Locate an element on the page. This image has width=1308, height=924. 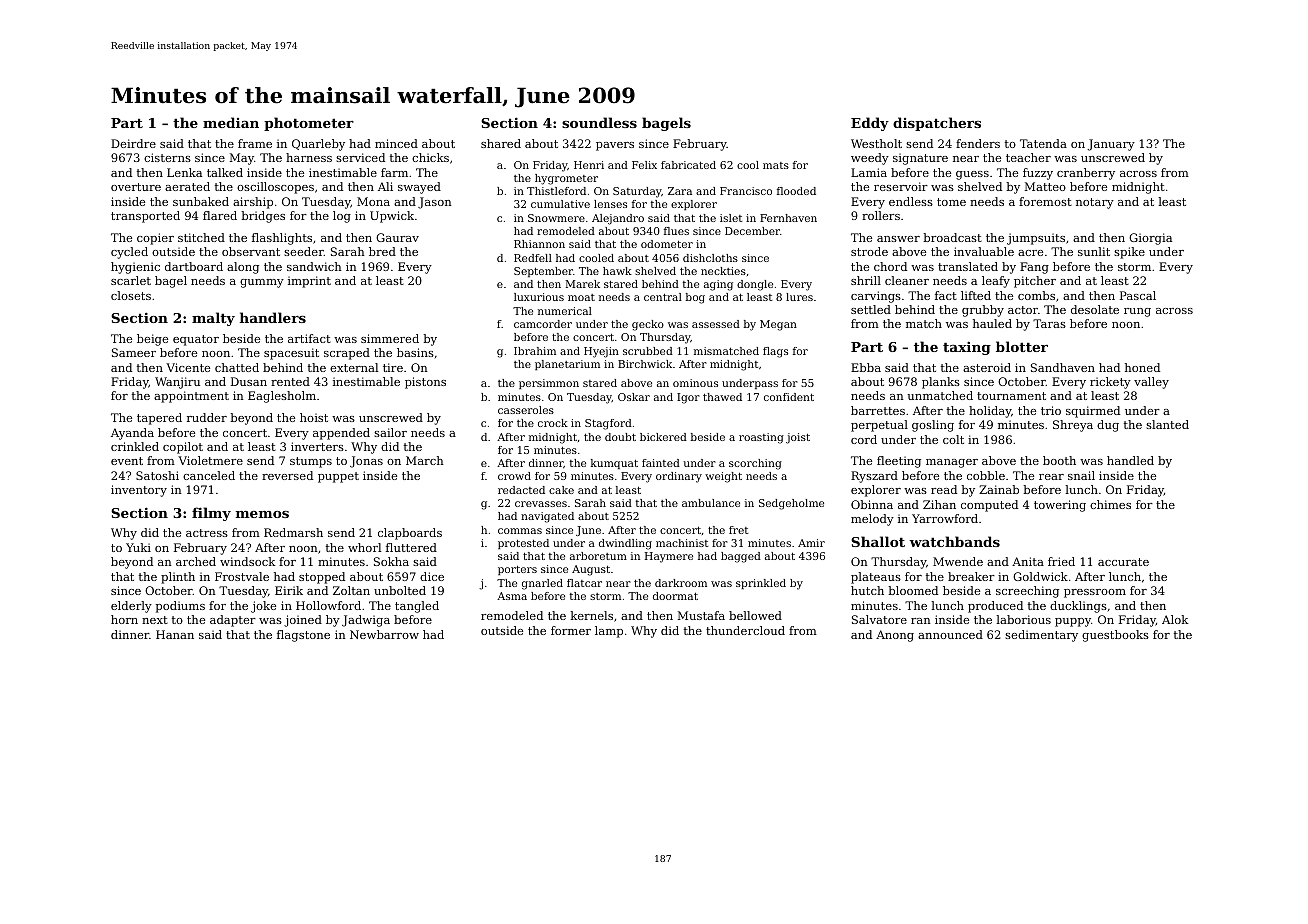
flooded is located at coordinates (796, 191).
